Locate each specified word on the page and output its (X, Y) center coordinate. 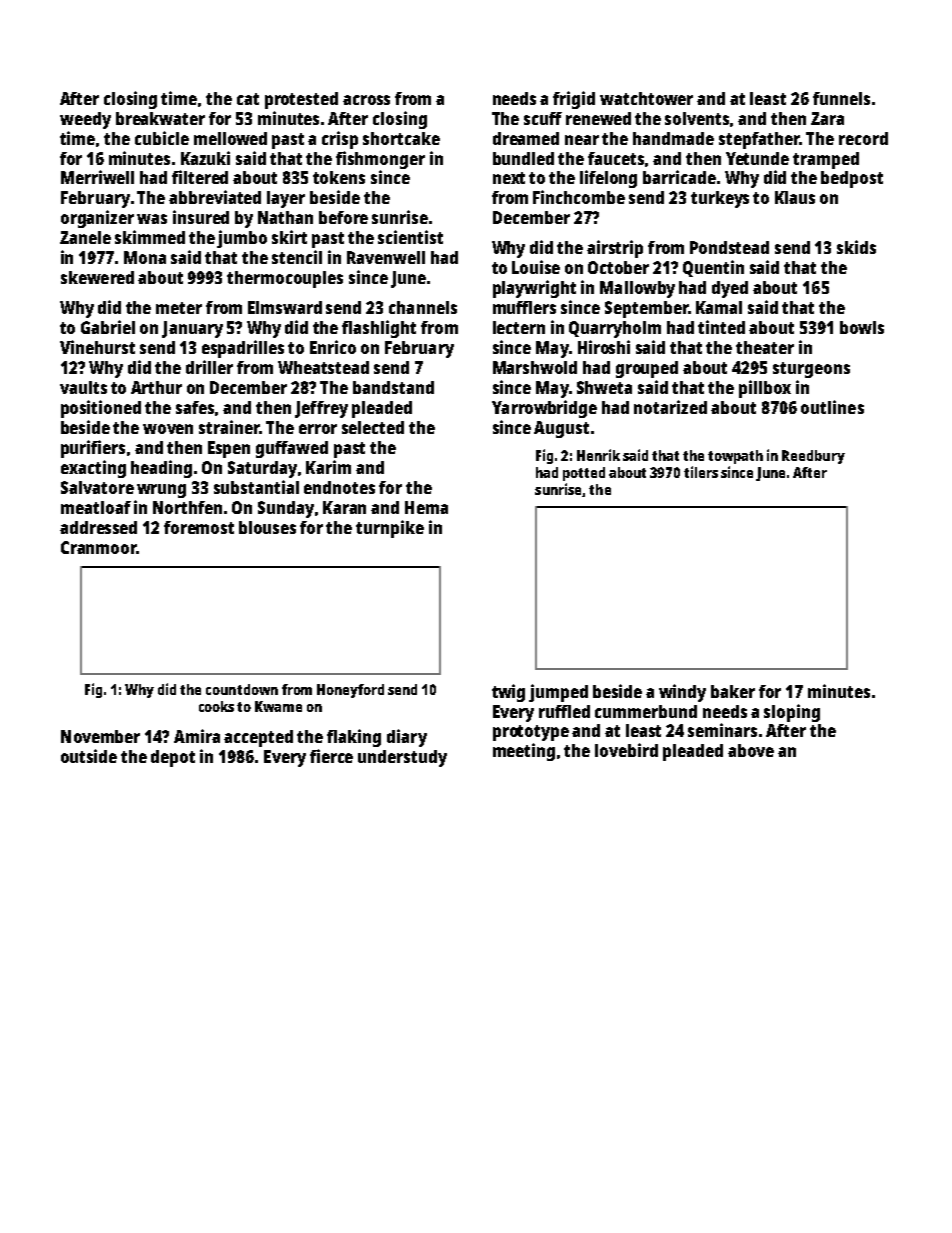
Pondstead (729, 247)
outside (89, 756)
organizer (97, 219)
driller (209, 367)
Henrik (598, 455)
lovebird (626, 750)
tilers (701, 472)
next (509, 178)
